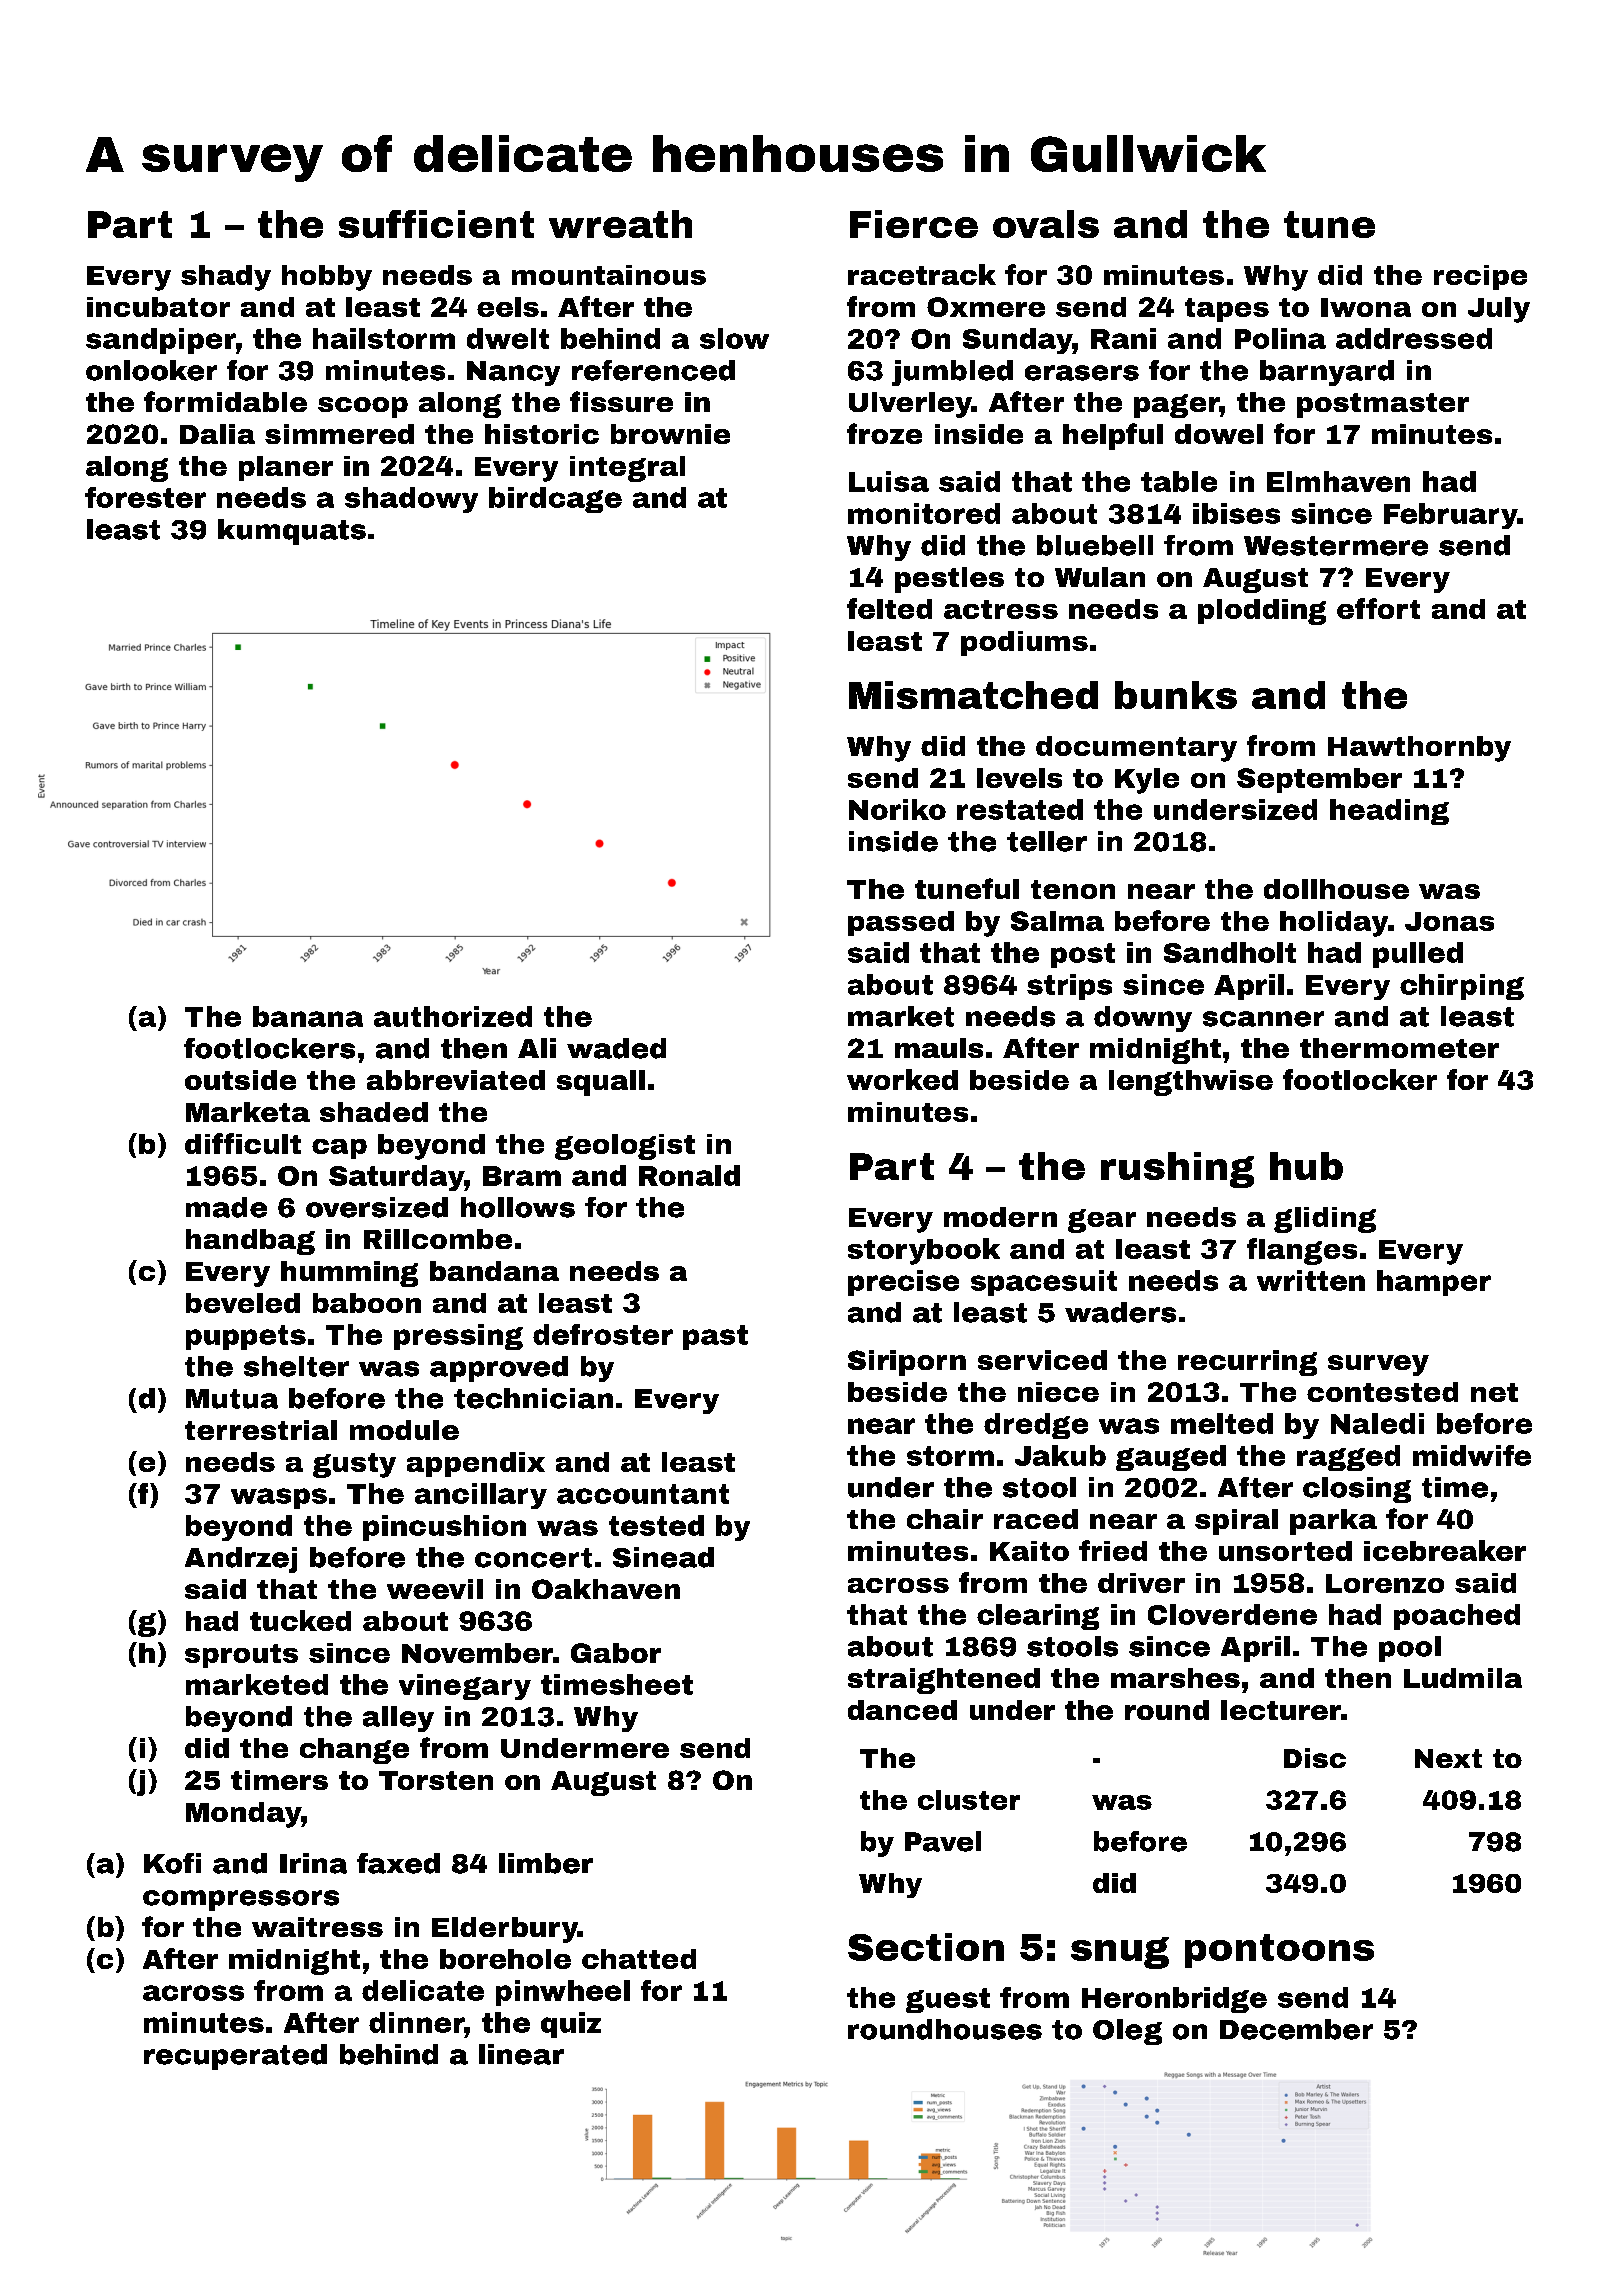 This screenshot has height=2292, width=1620. I want to click on outside, so click(240, 1080).
